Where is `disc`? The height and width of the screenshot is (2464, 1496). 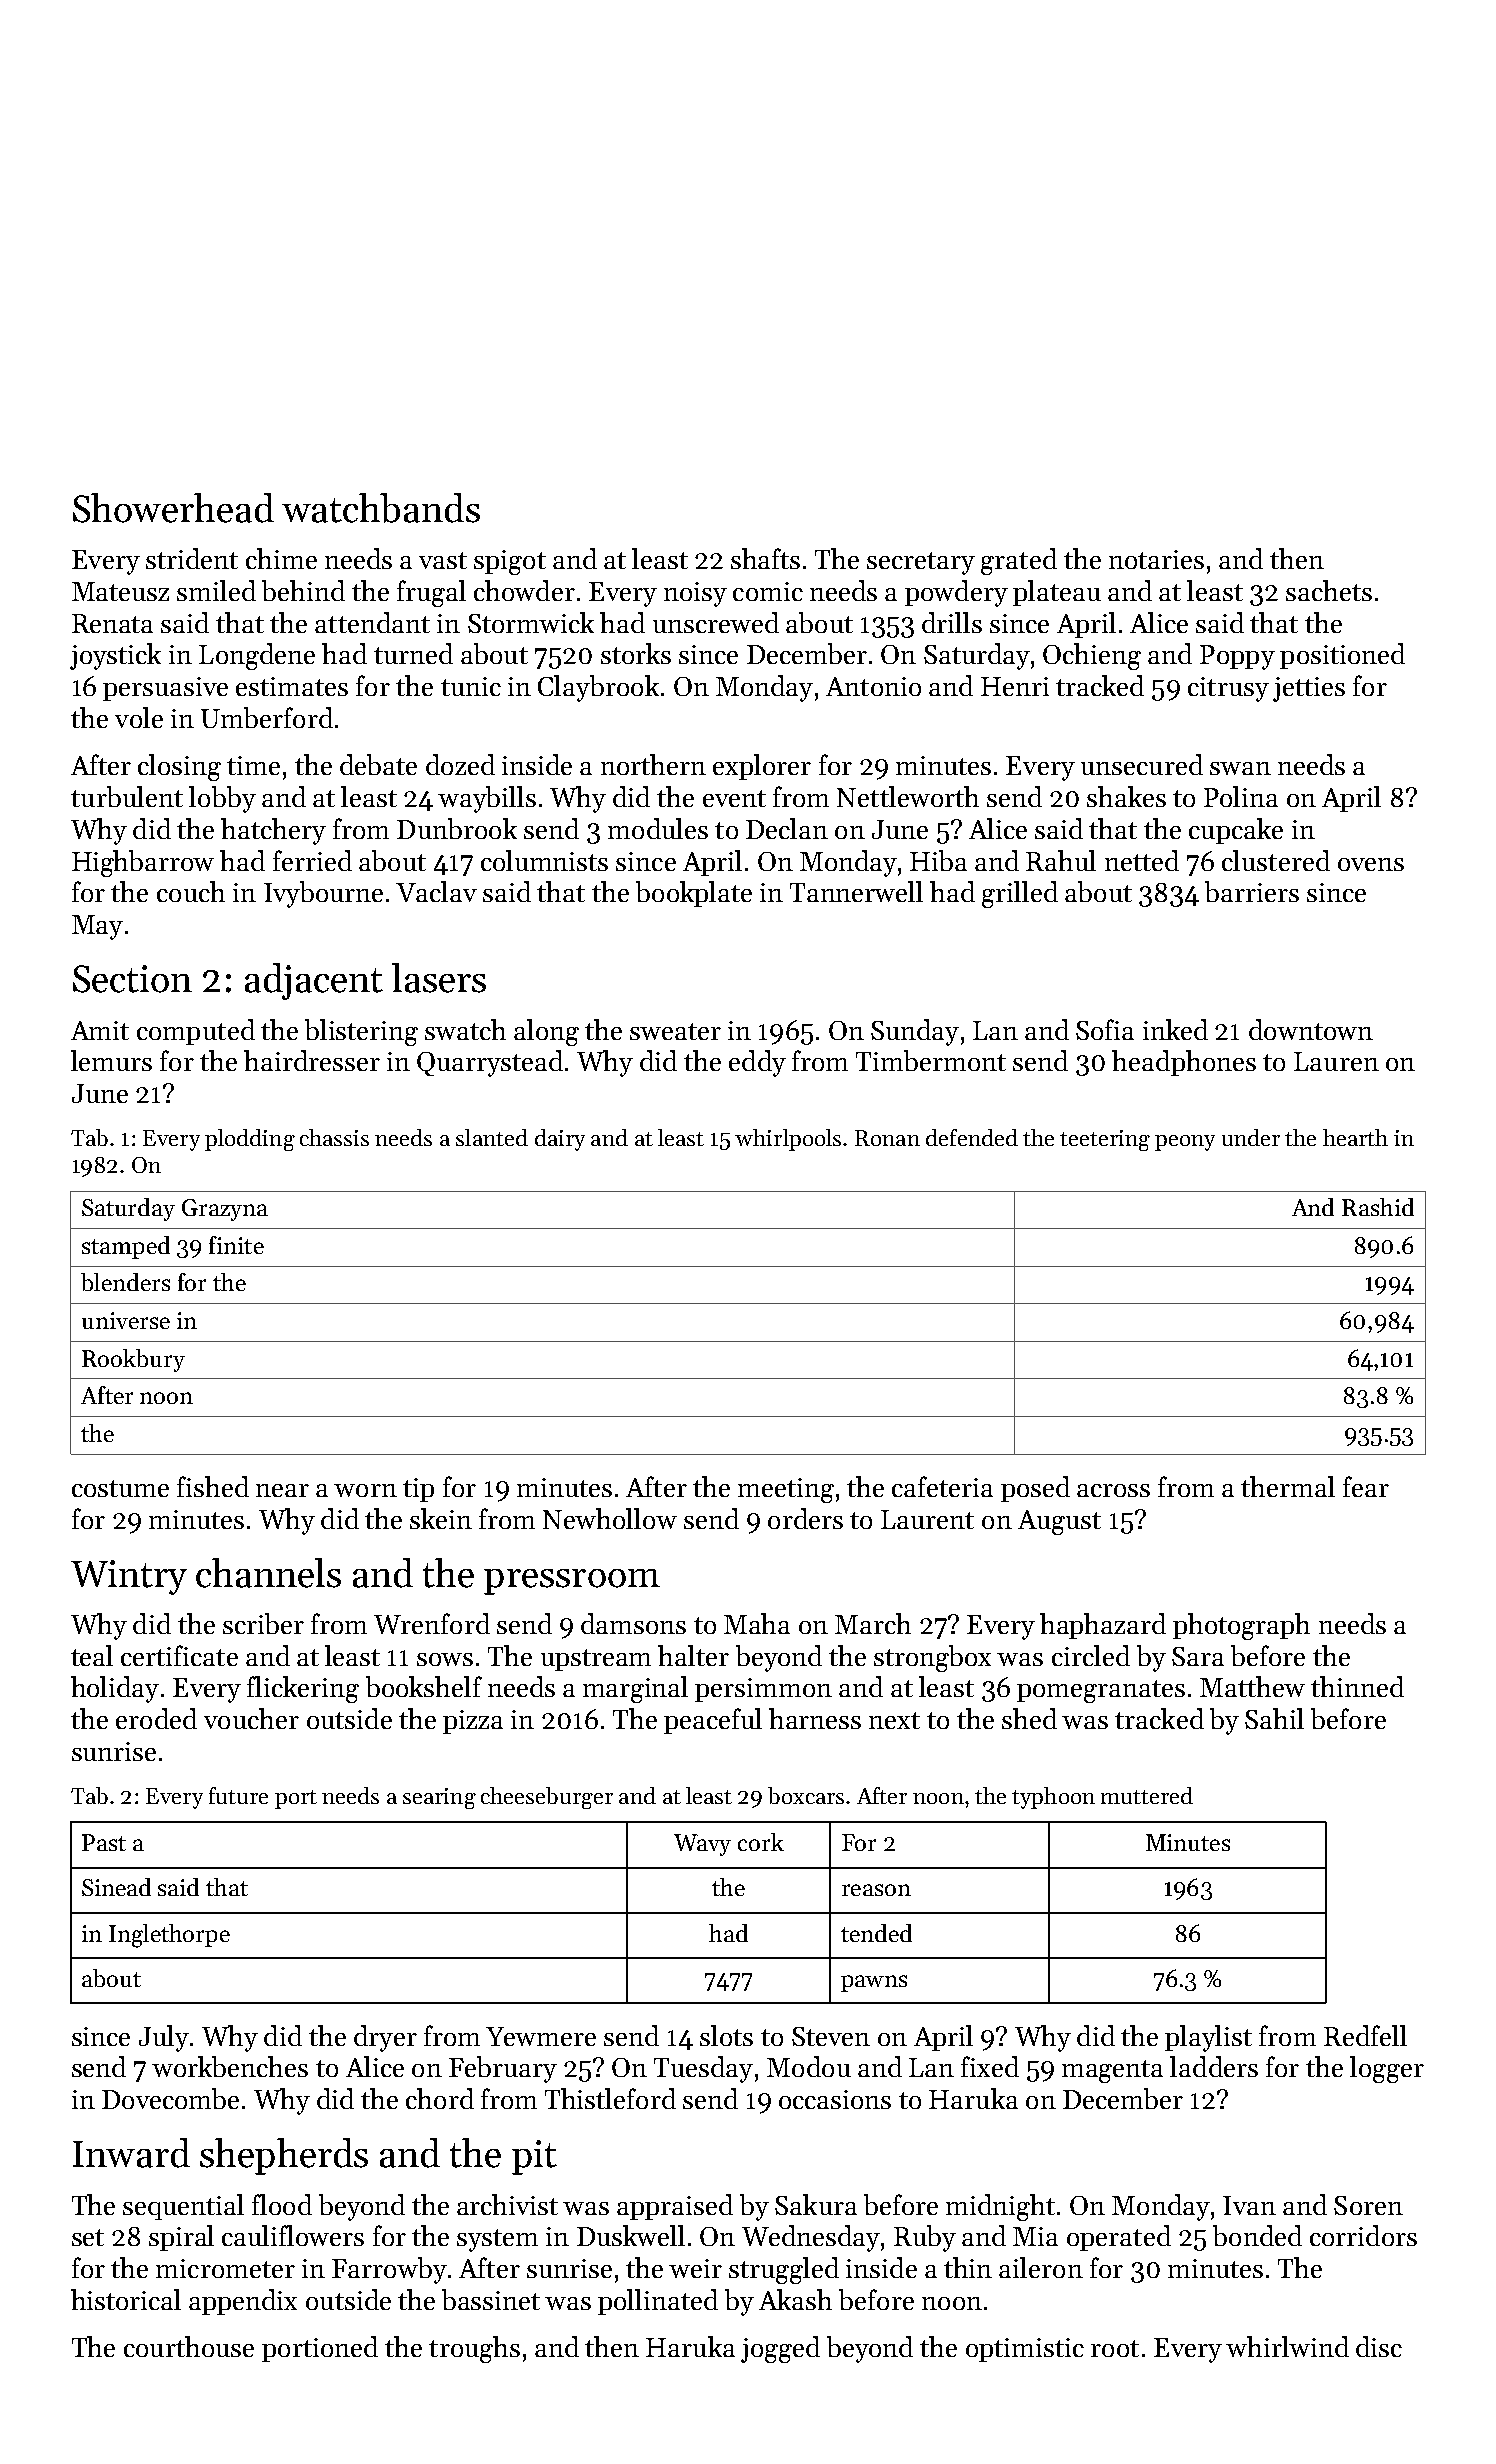 disc is located at coordinates (1379, 2346).
